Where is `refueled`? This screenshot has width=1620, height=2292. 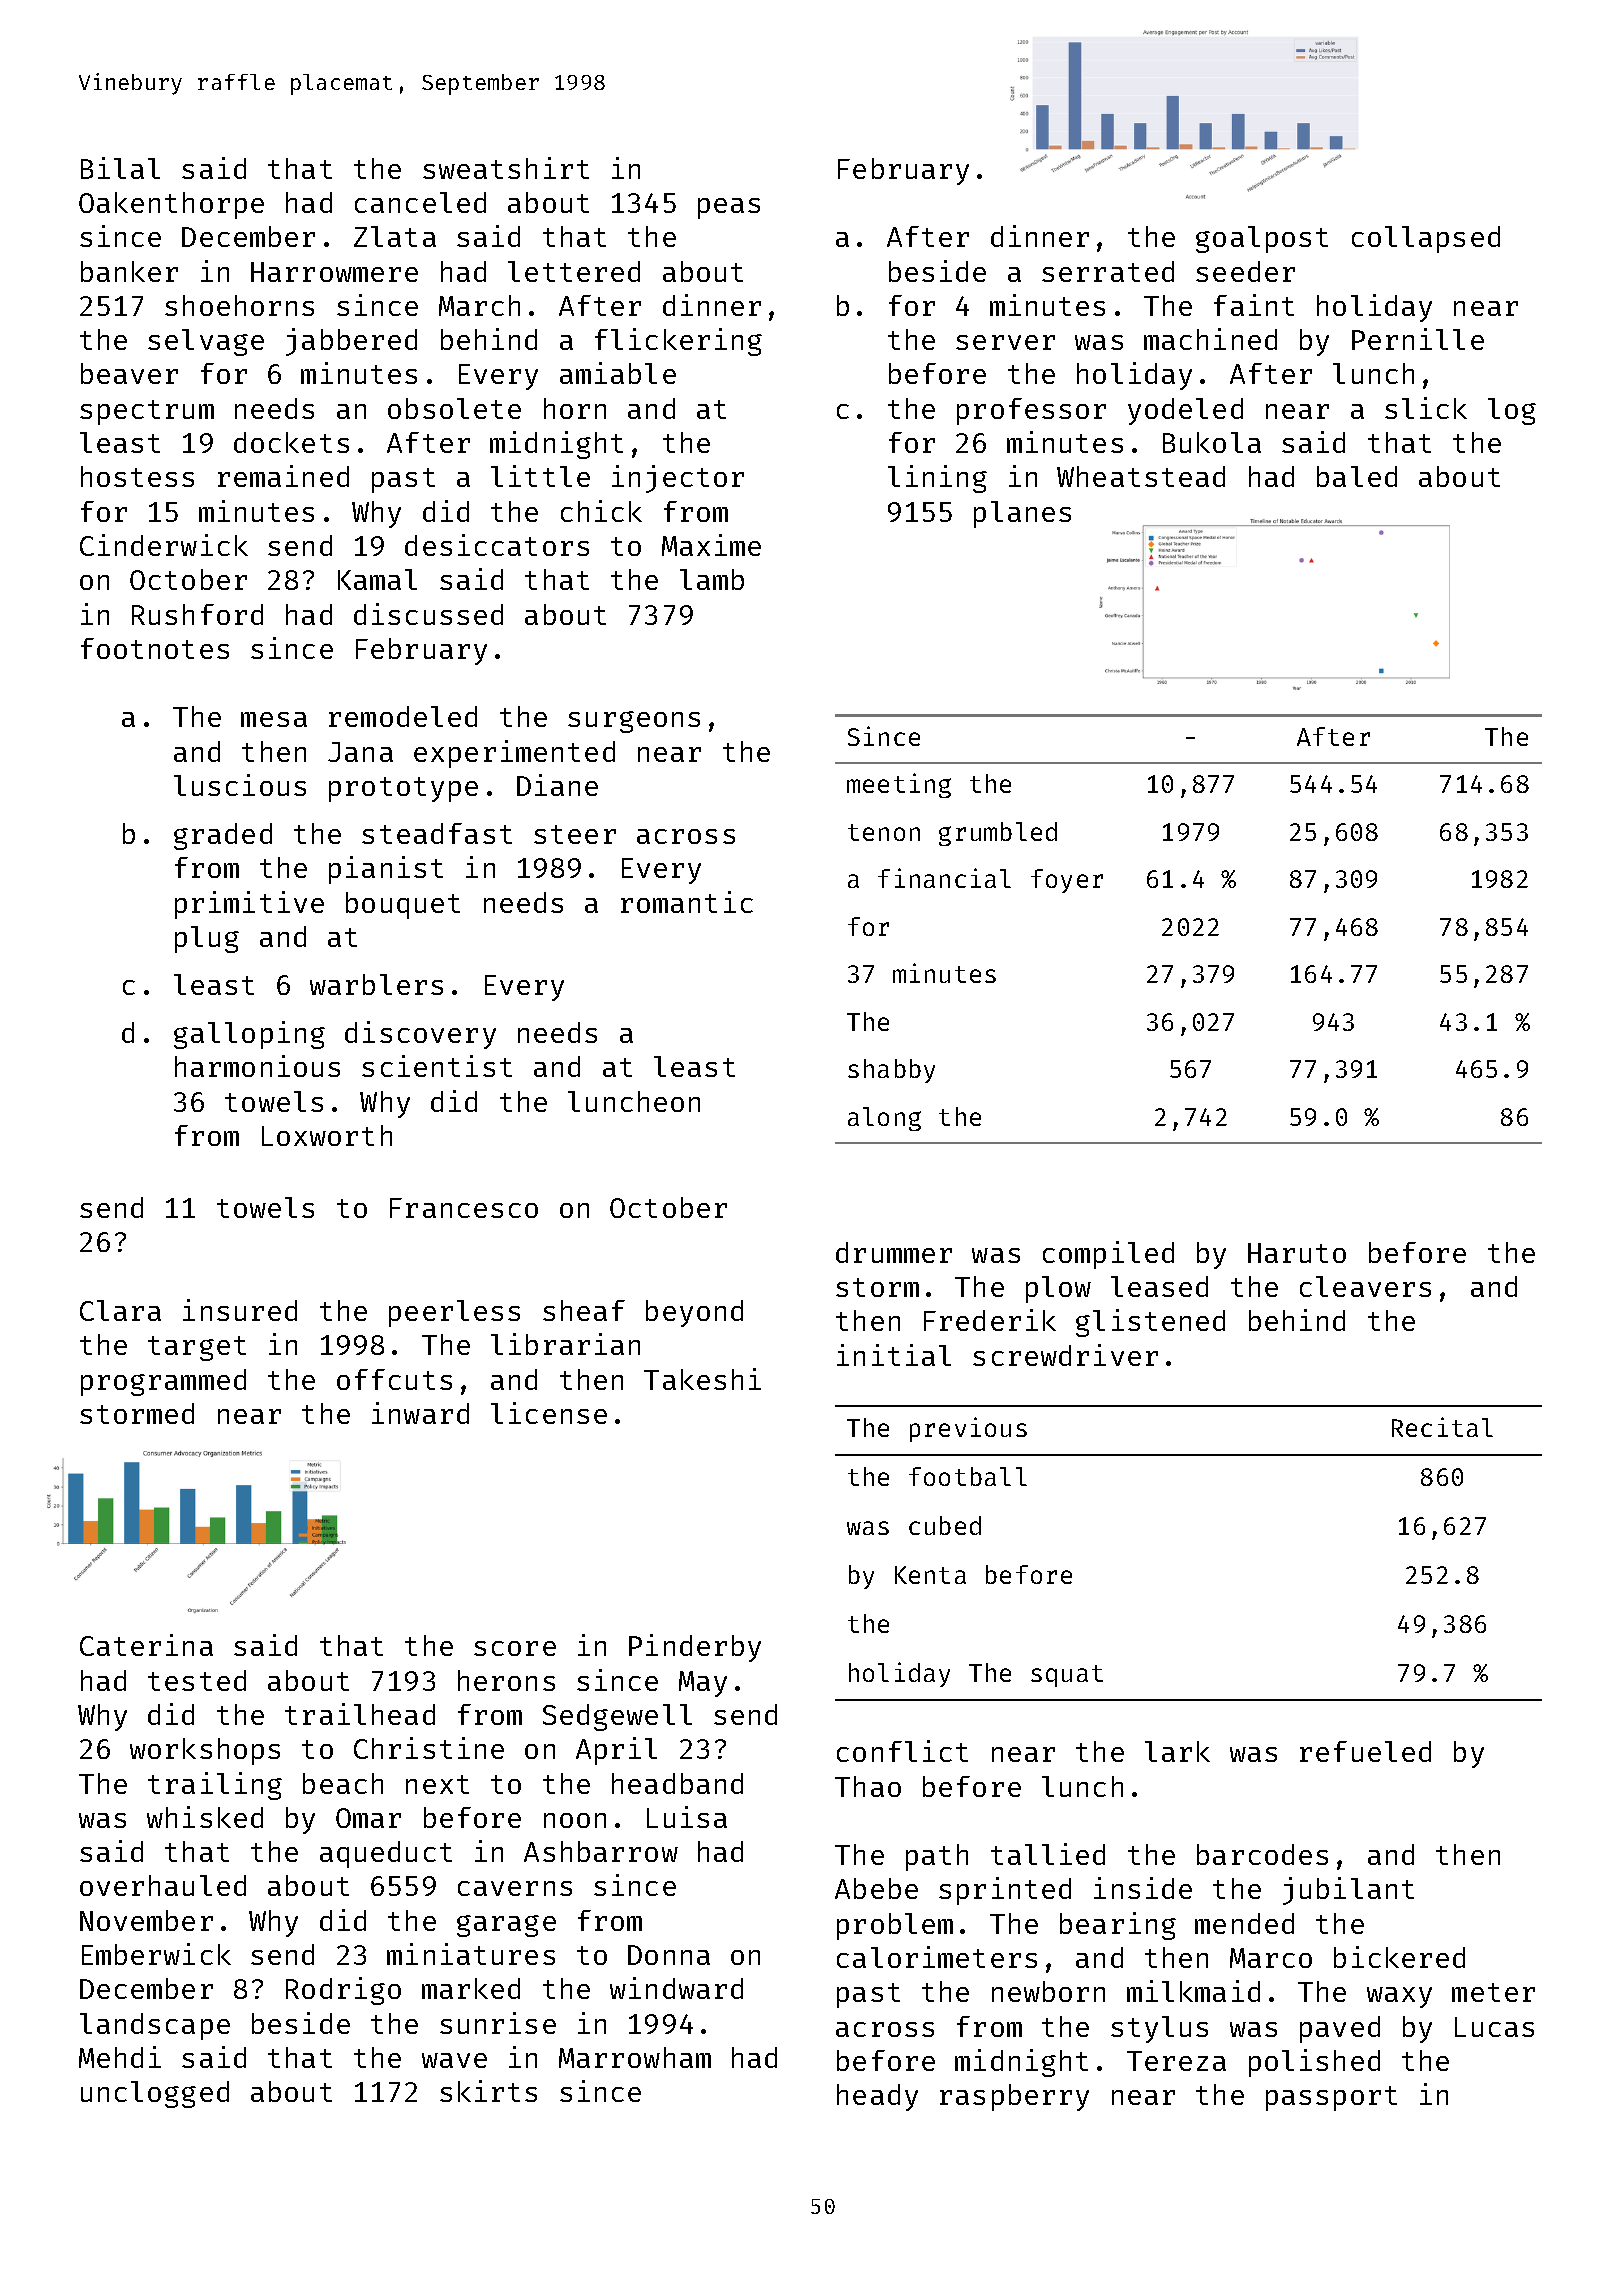
refueled is located at coordinates (1365, 1751).
